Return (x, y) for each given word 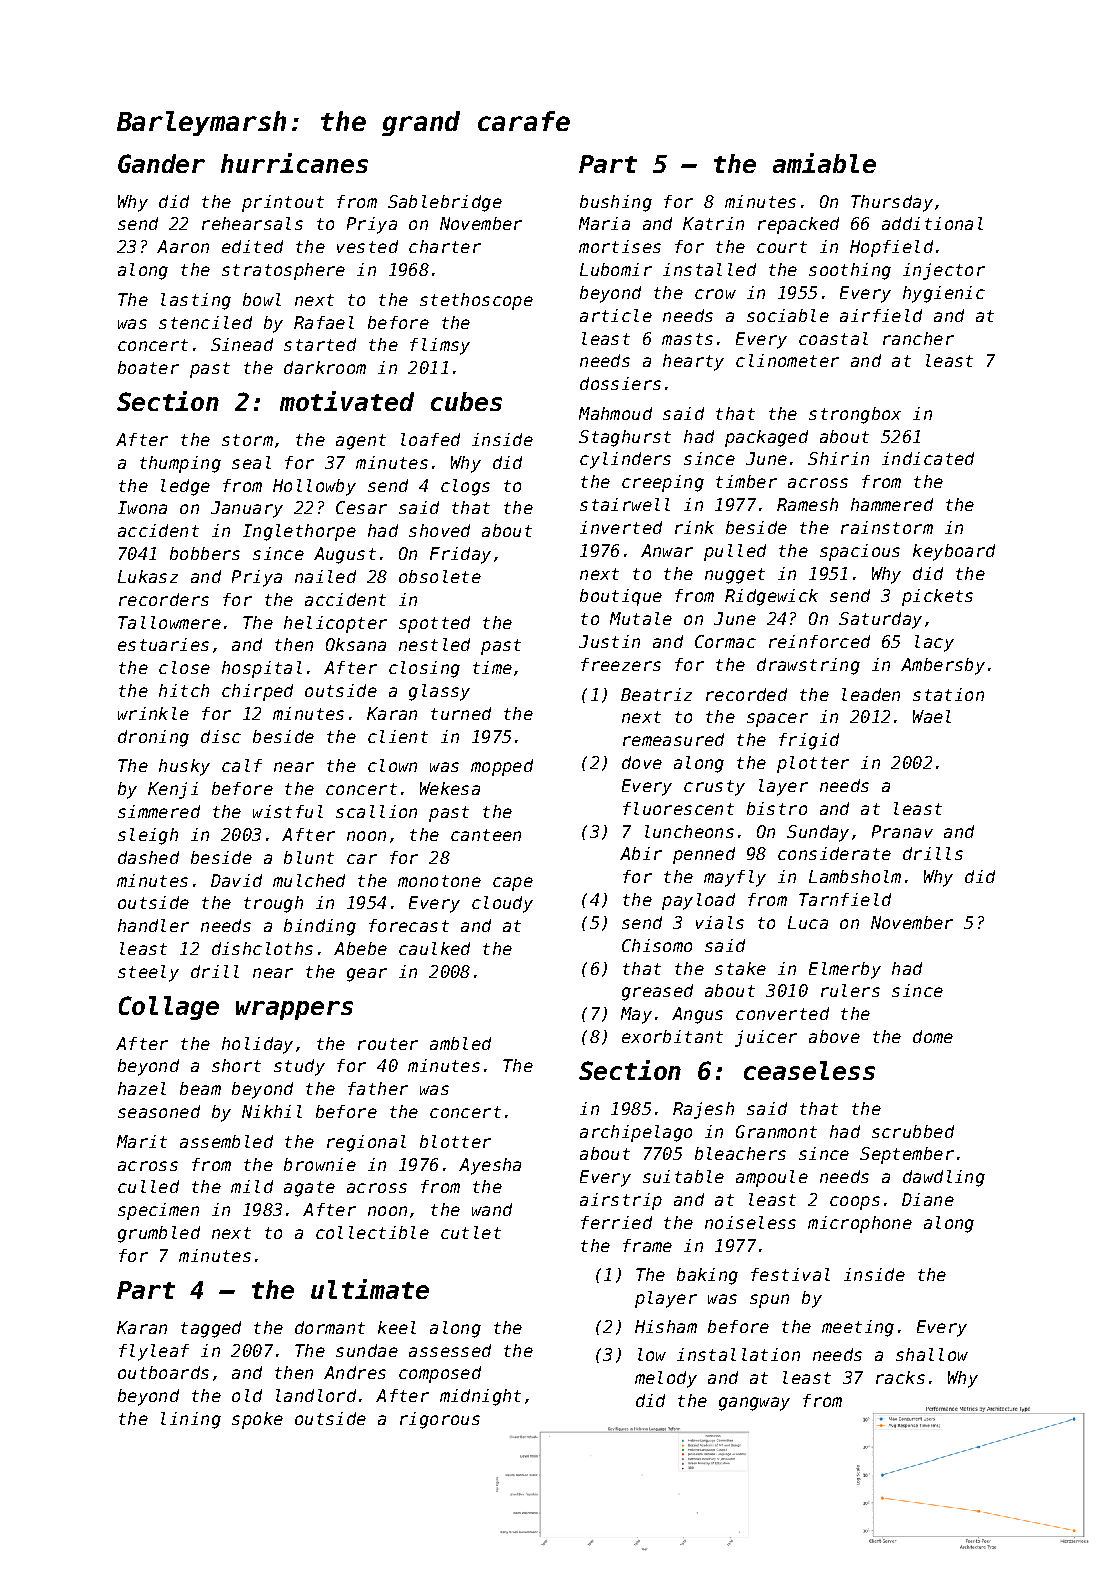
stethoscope (476, 301)
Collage (169, 1008)
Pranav (902, 831)
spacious (860, 552)
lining (191, 1420)
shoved (439, 530)
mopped (502, 767)
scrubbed (913, 1131)
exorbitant (672, 1036)
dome (933, 1036)
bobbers (205, 553)
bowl (262, 299)
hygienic (944, 294)
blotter (455, 1141)
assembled (226, 1141)
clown (392, 765)
